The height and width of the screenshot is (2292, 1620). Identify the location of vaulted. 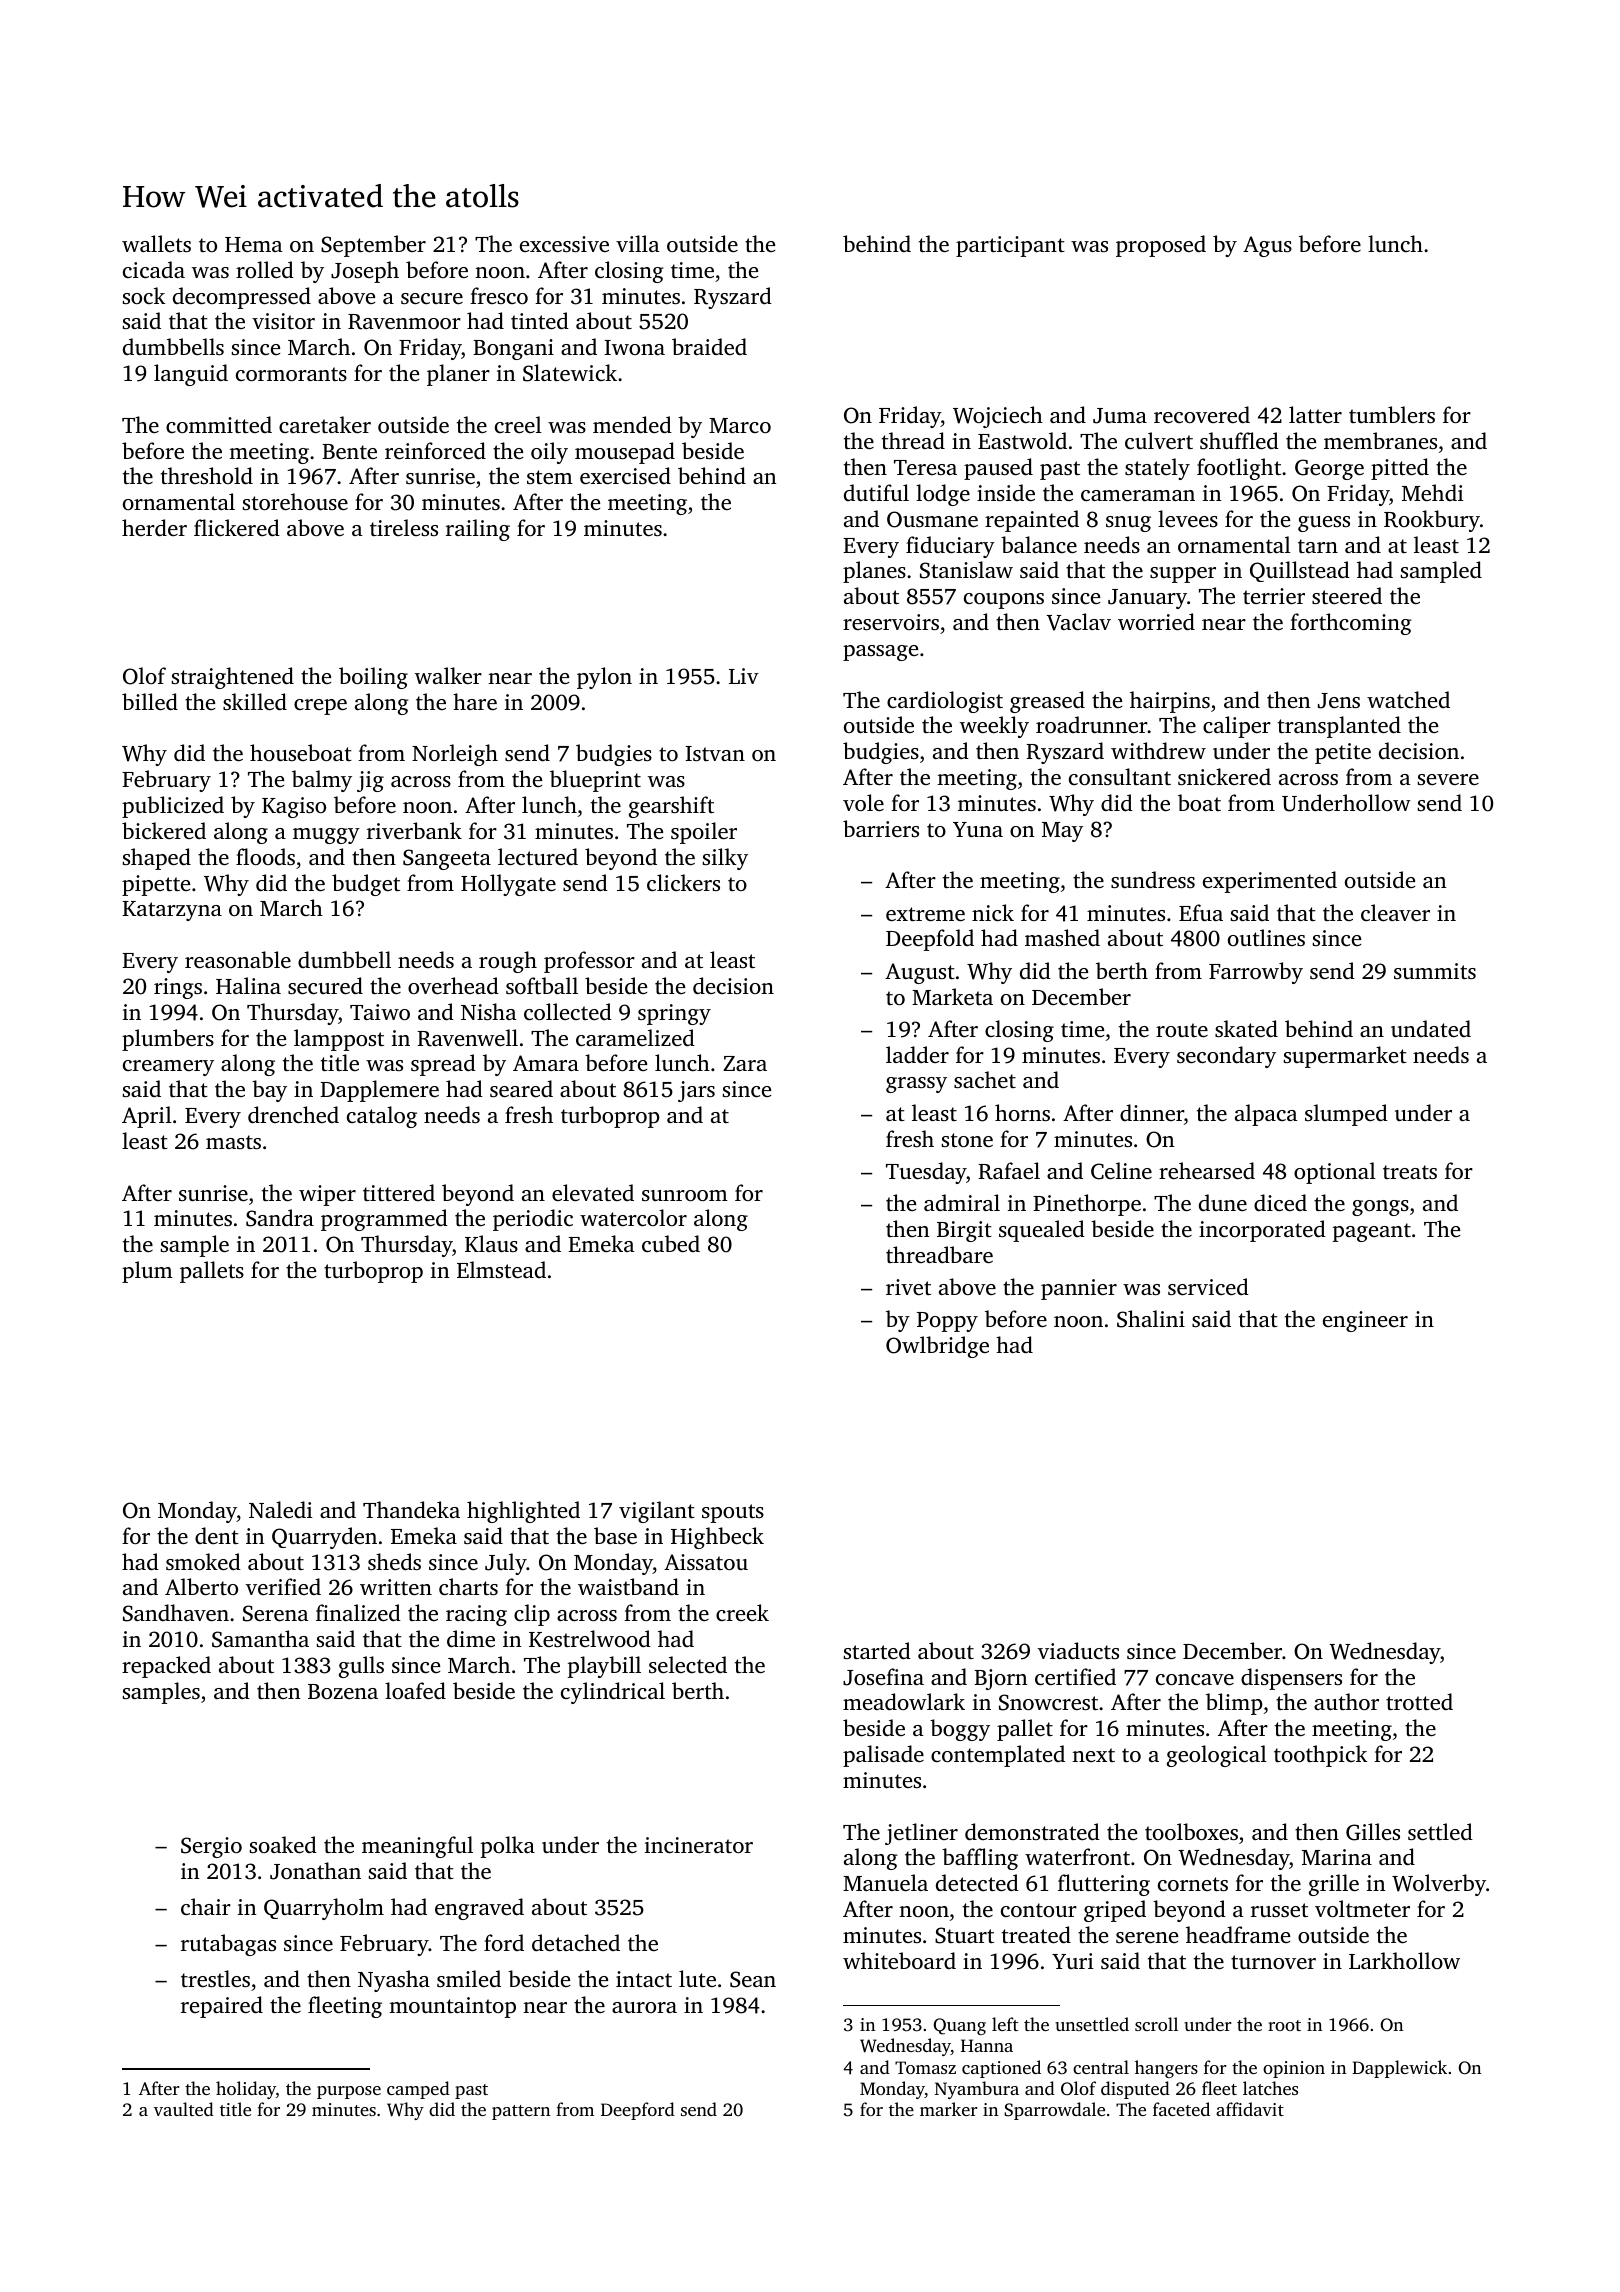
(184, 2109).
